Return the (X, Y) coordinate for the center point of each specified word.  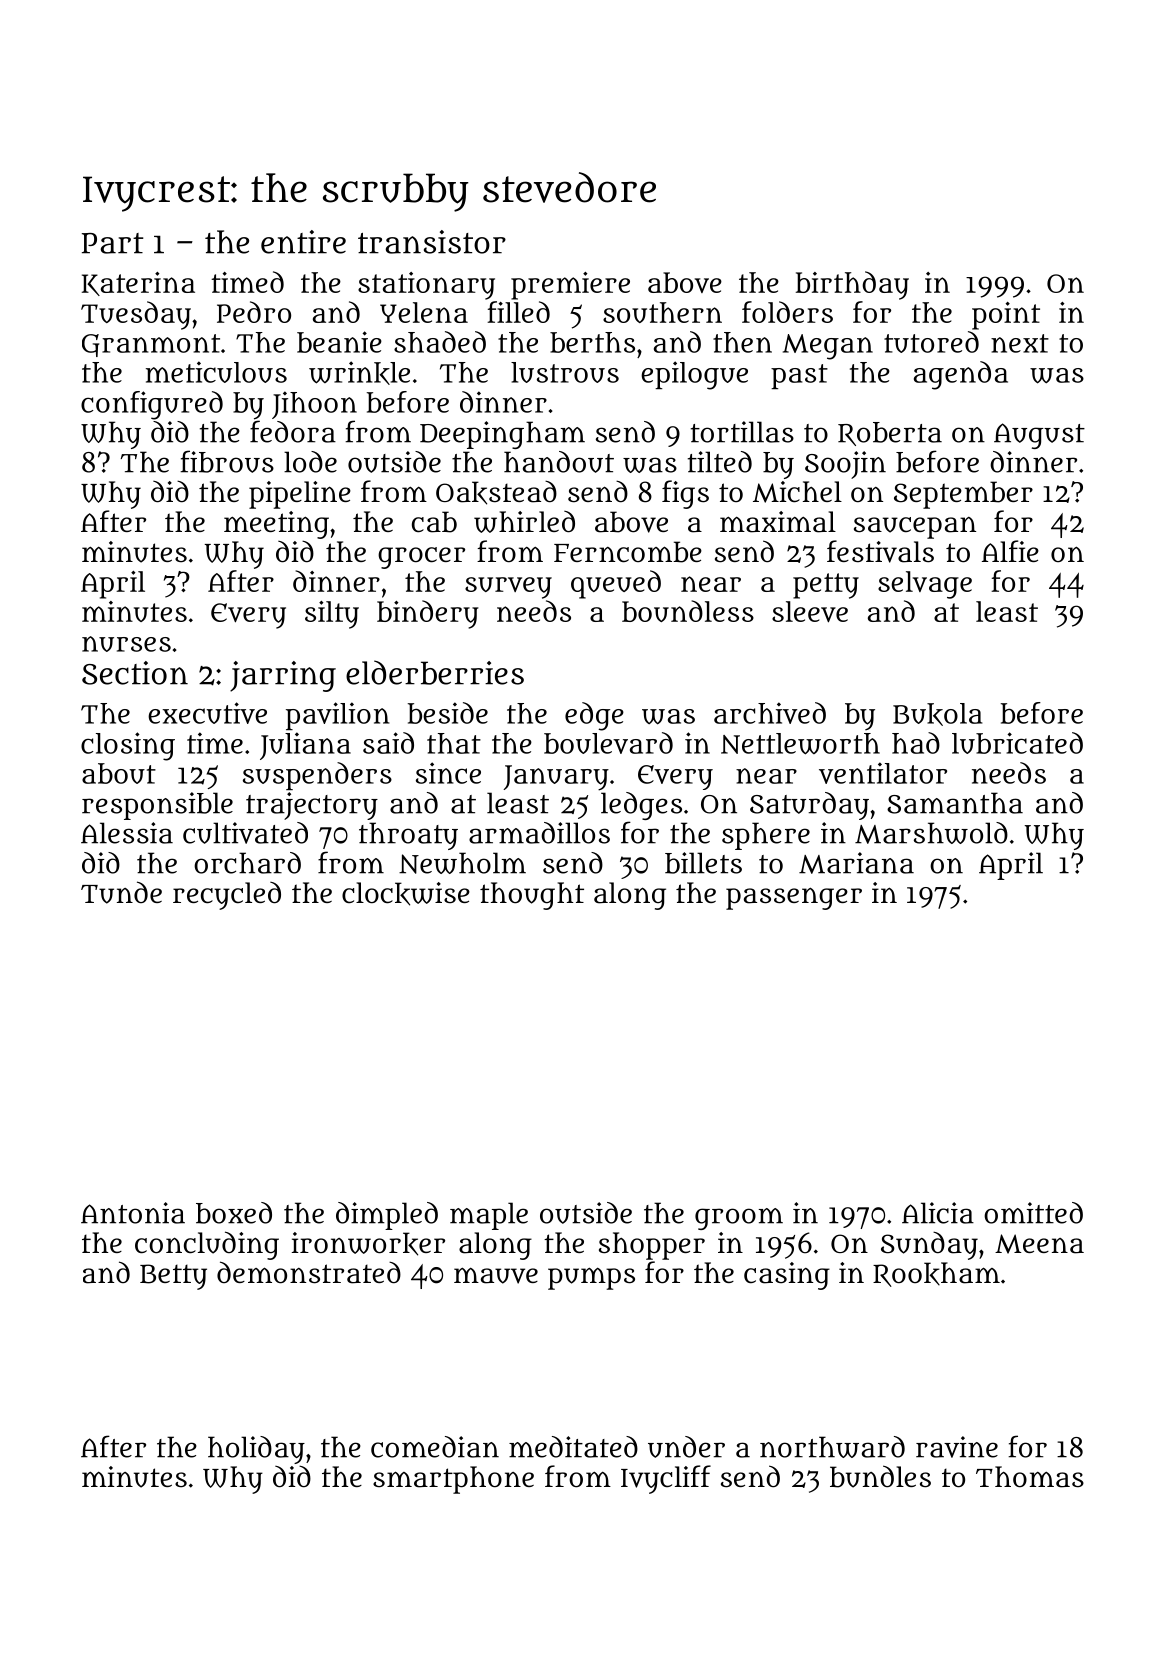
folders (787, 312)
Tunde (121, 892)
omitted (1033, 1213)
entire (303, 242)
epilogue (694, 375)
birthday (852, 285)
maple (489, 1216)
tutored (931, 342)
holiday (256, 1450)
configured (152, 405)
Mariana (856, 863)
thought (532, 896)
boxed (234, 1213)
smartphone (453, 1480)
